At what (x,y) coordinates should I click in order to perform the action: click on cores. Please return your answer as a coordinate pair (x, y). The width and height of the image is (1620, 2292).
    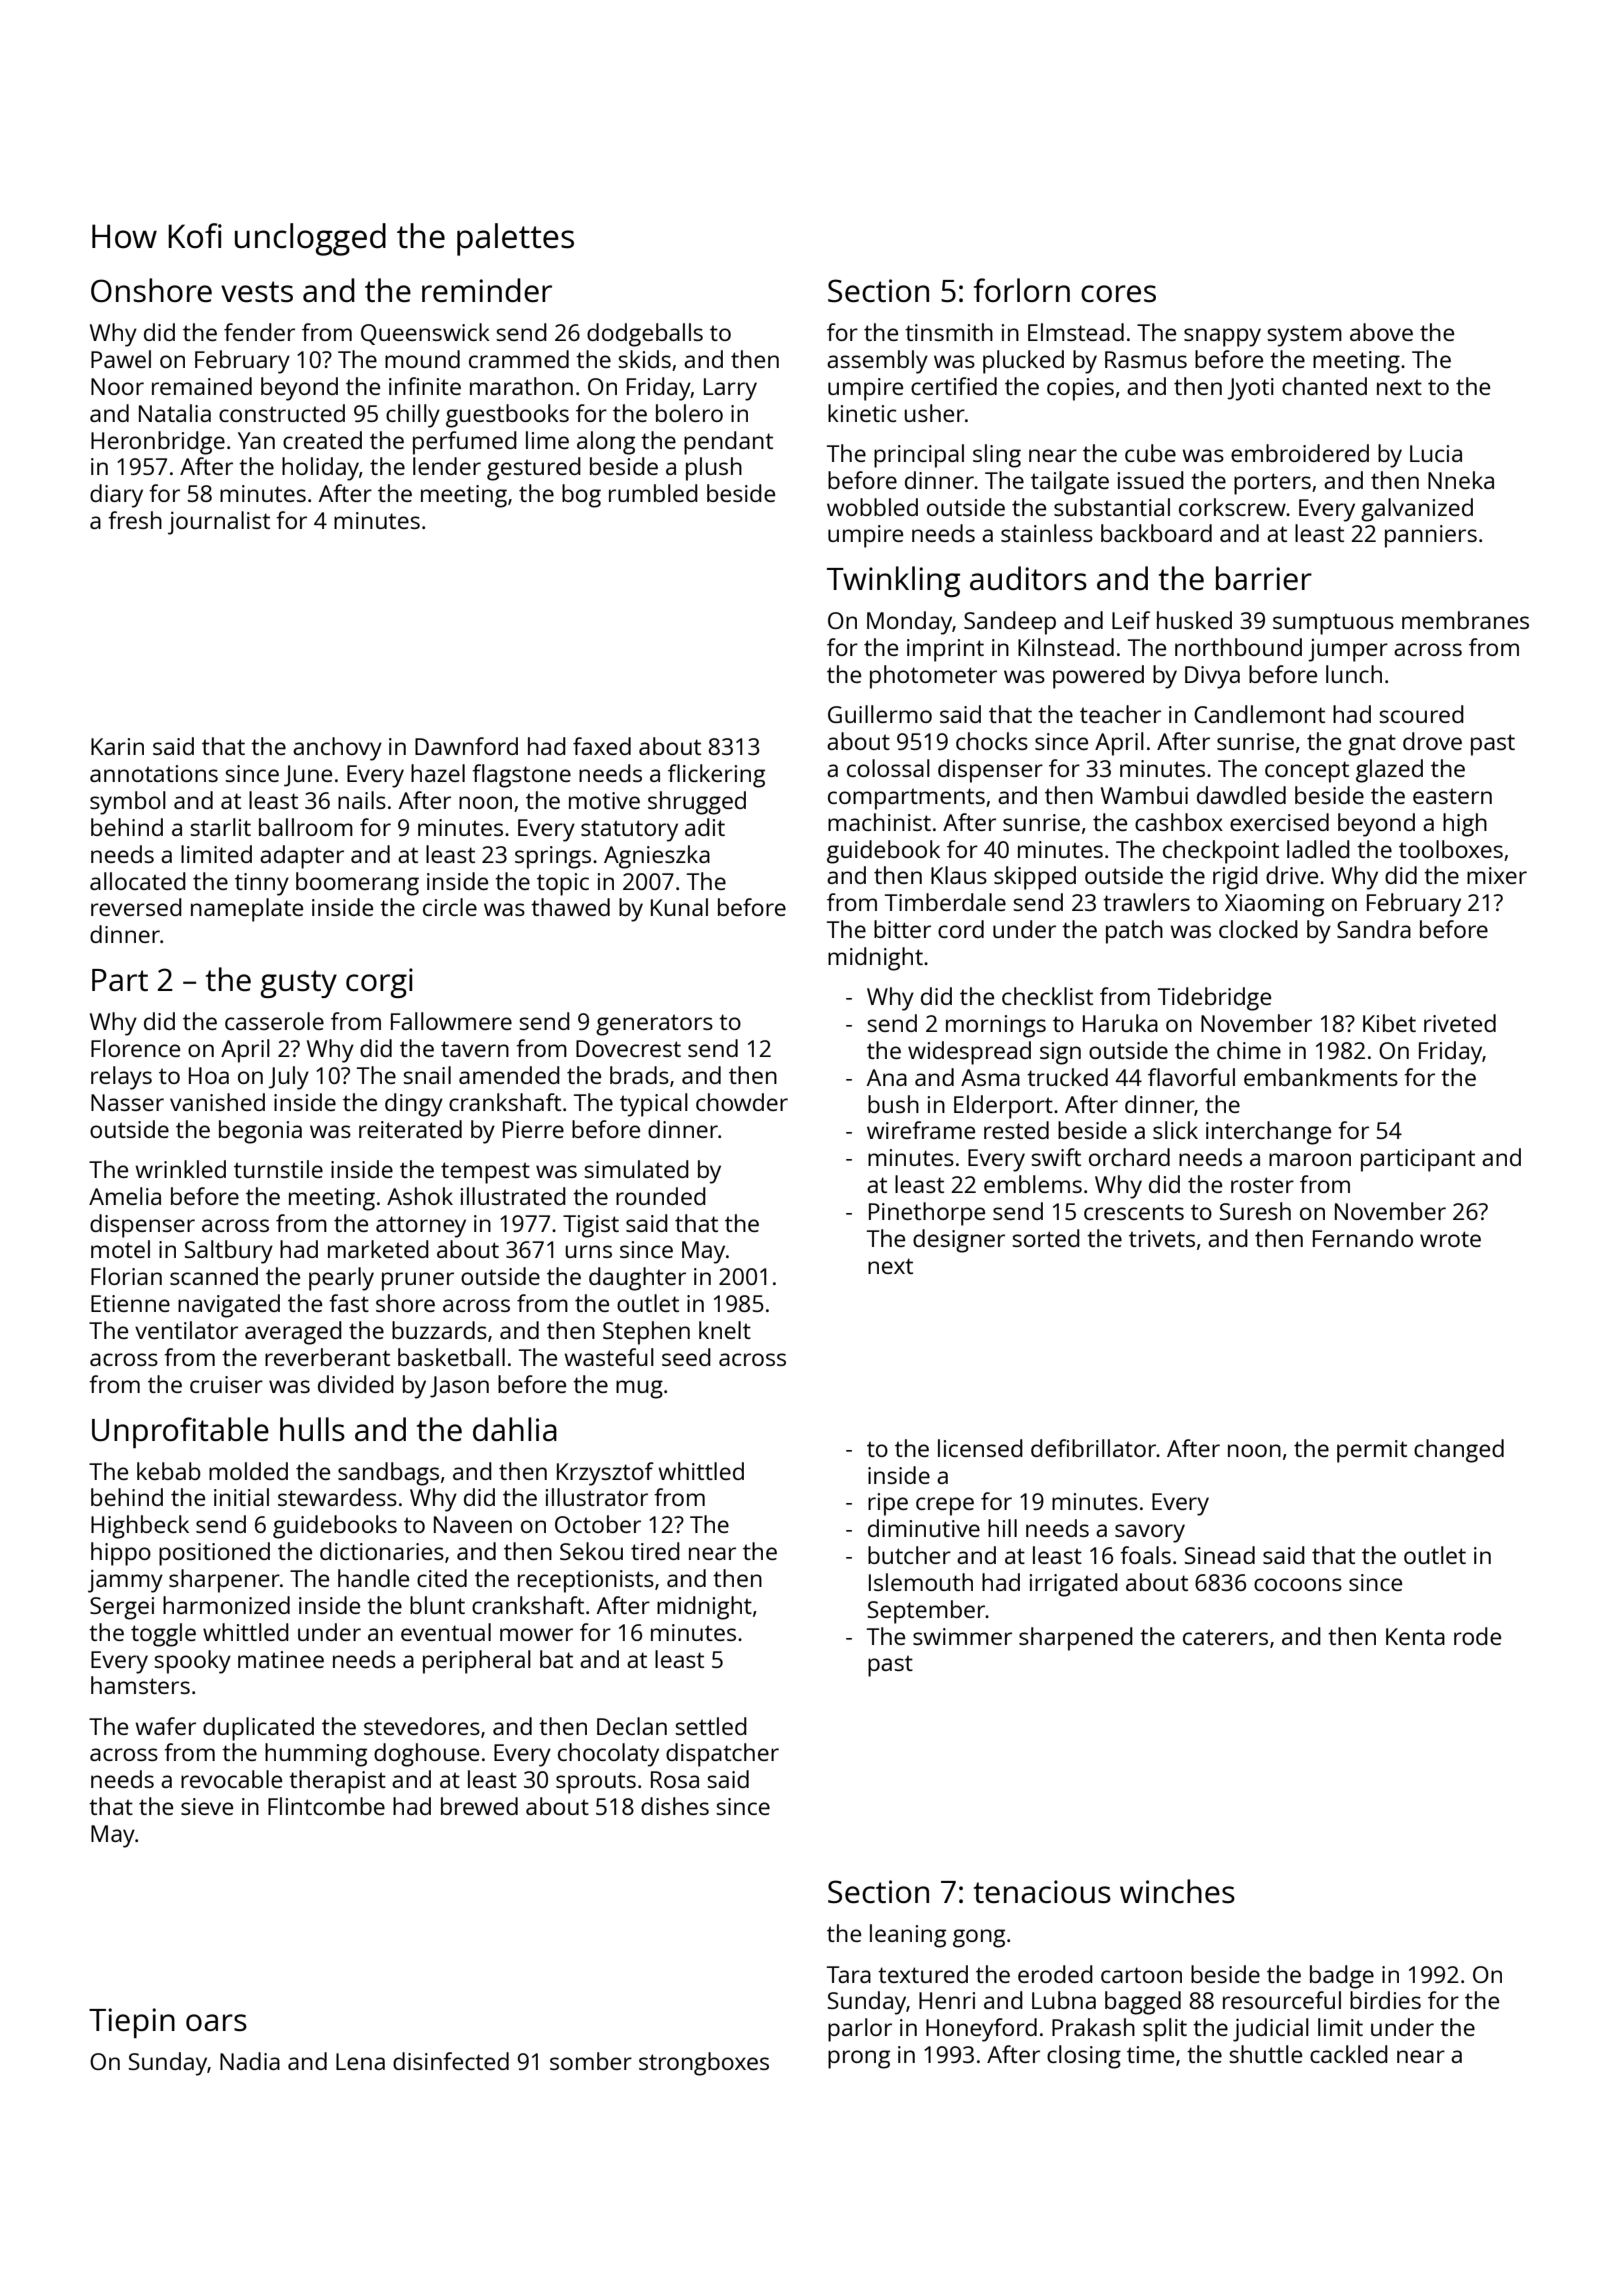
    Looking at the image, I should click on (1118, 294).
